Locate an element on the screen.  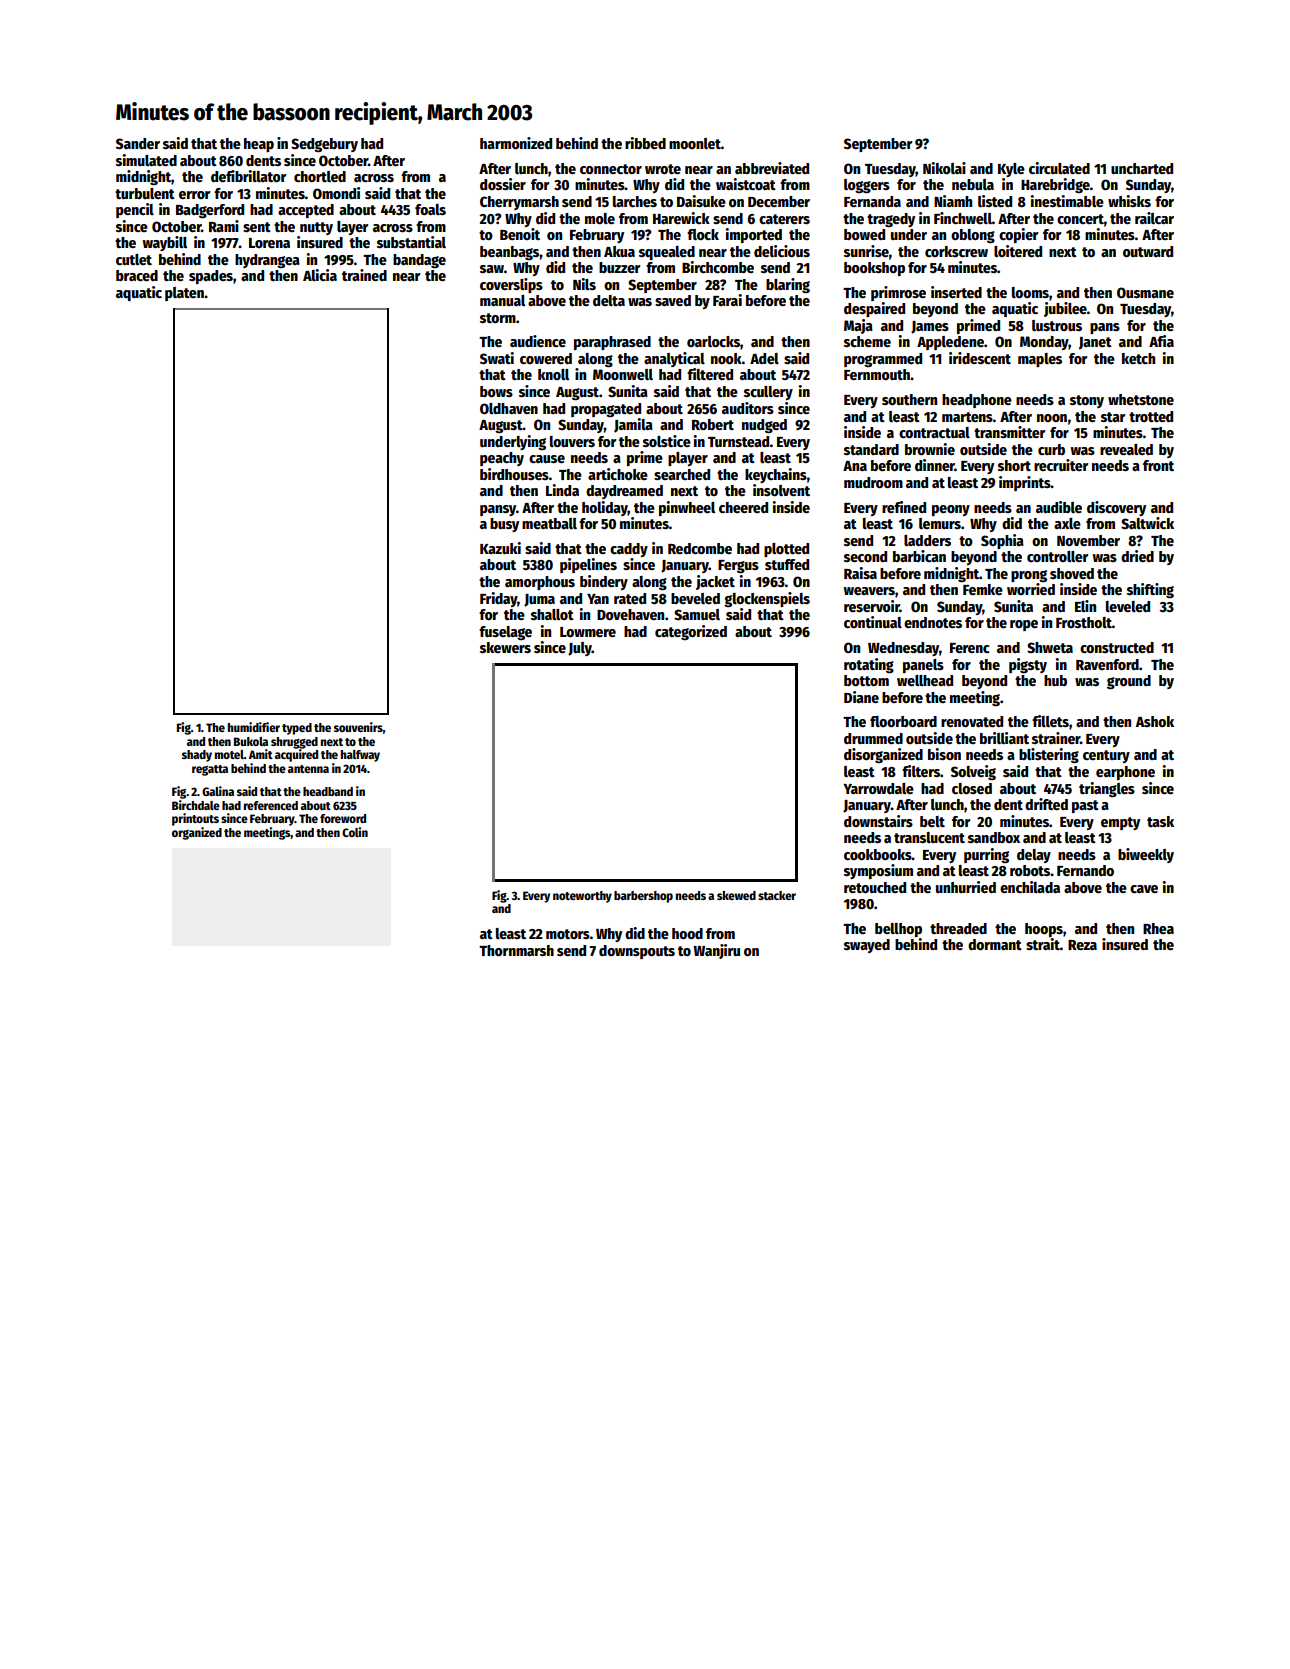
Yan is located at coordinates (598, 599).
